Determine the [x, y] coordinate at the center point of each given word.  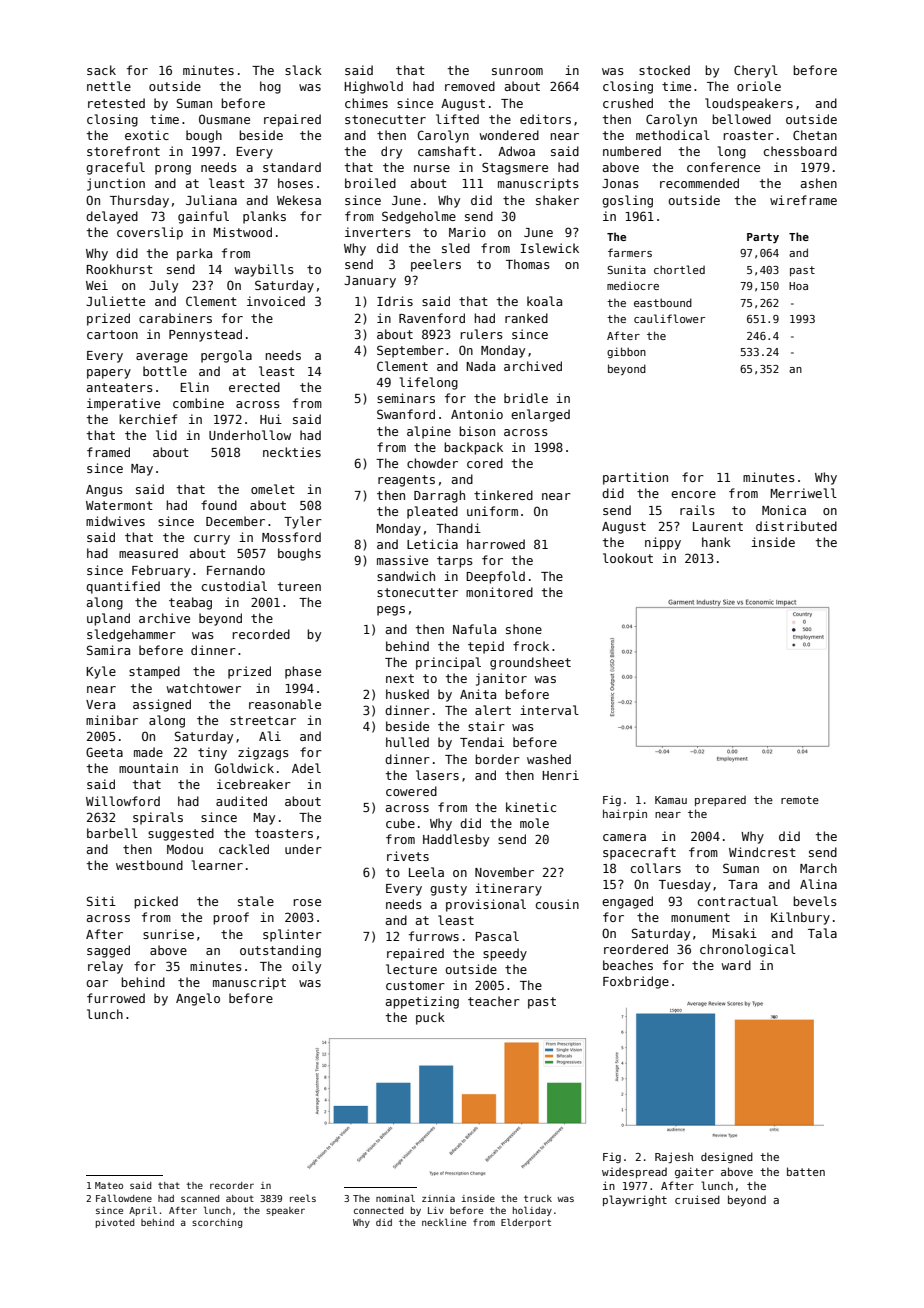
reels [303, 1198]
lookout [628, 558]
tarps [455, 562]
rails [697, 510]
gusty [448, 890]
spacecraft [639, 853]
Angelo [198, 999]
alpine [429, 432]
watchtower [203, 688]
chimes [366, 103]
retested [116, 103]
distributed [796, 526]
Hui [271, 419]
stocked [664, 70]
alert [493, 710]
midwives [115, 521]
